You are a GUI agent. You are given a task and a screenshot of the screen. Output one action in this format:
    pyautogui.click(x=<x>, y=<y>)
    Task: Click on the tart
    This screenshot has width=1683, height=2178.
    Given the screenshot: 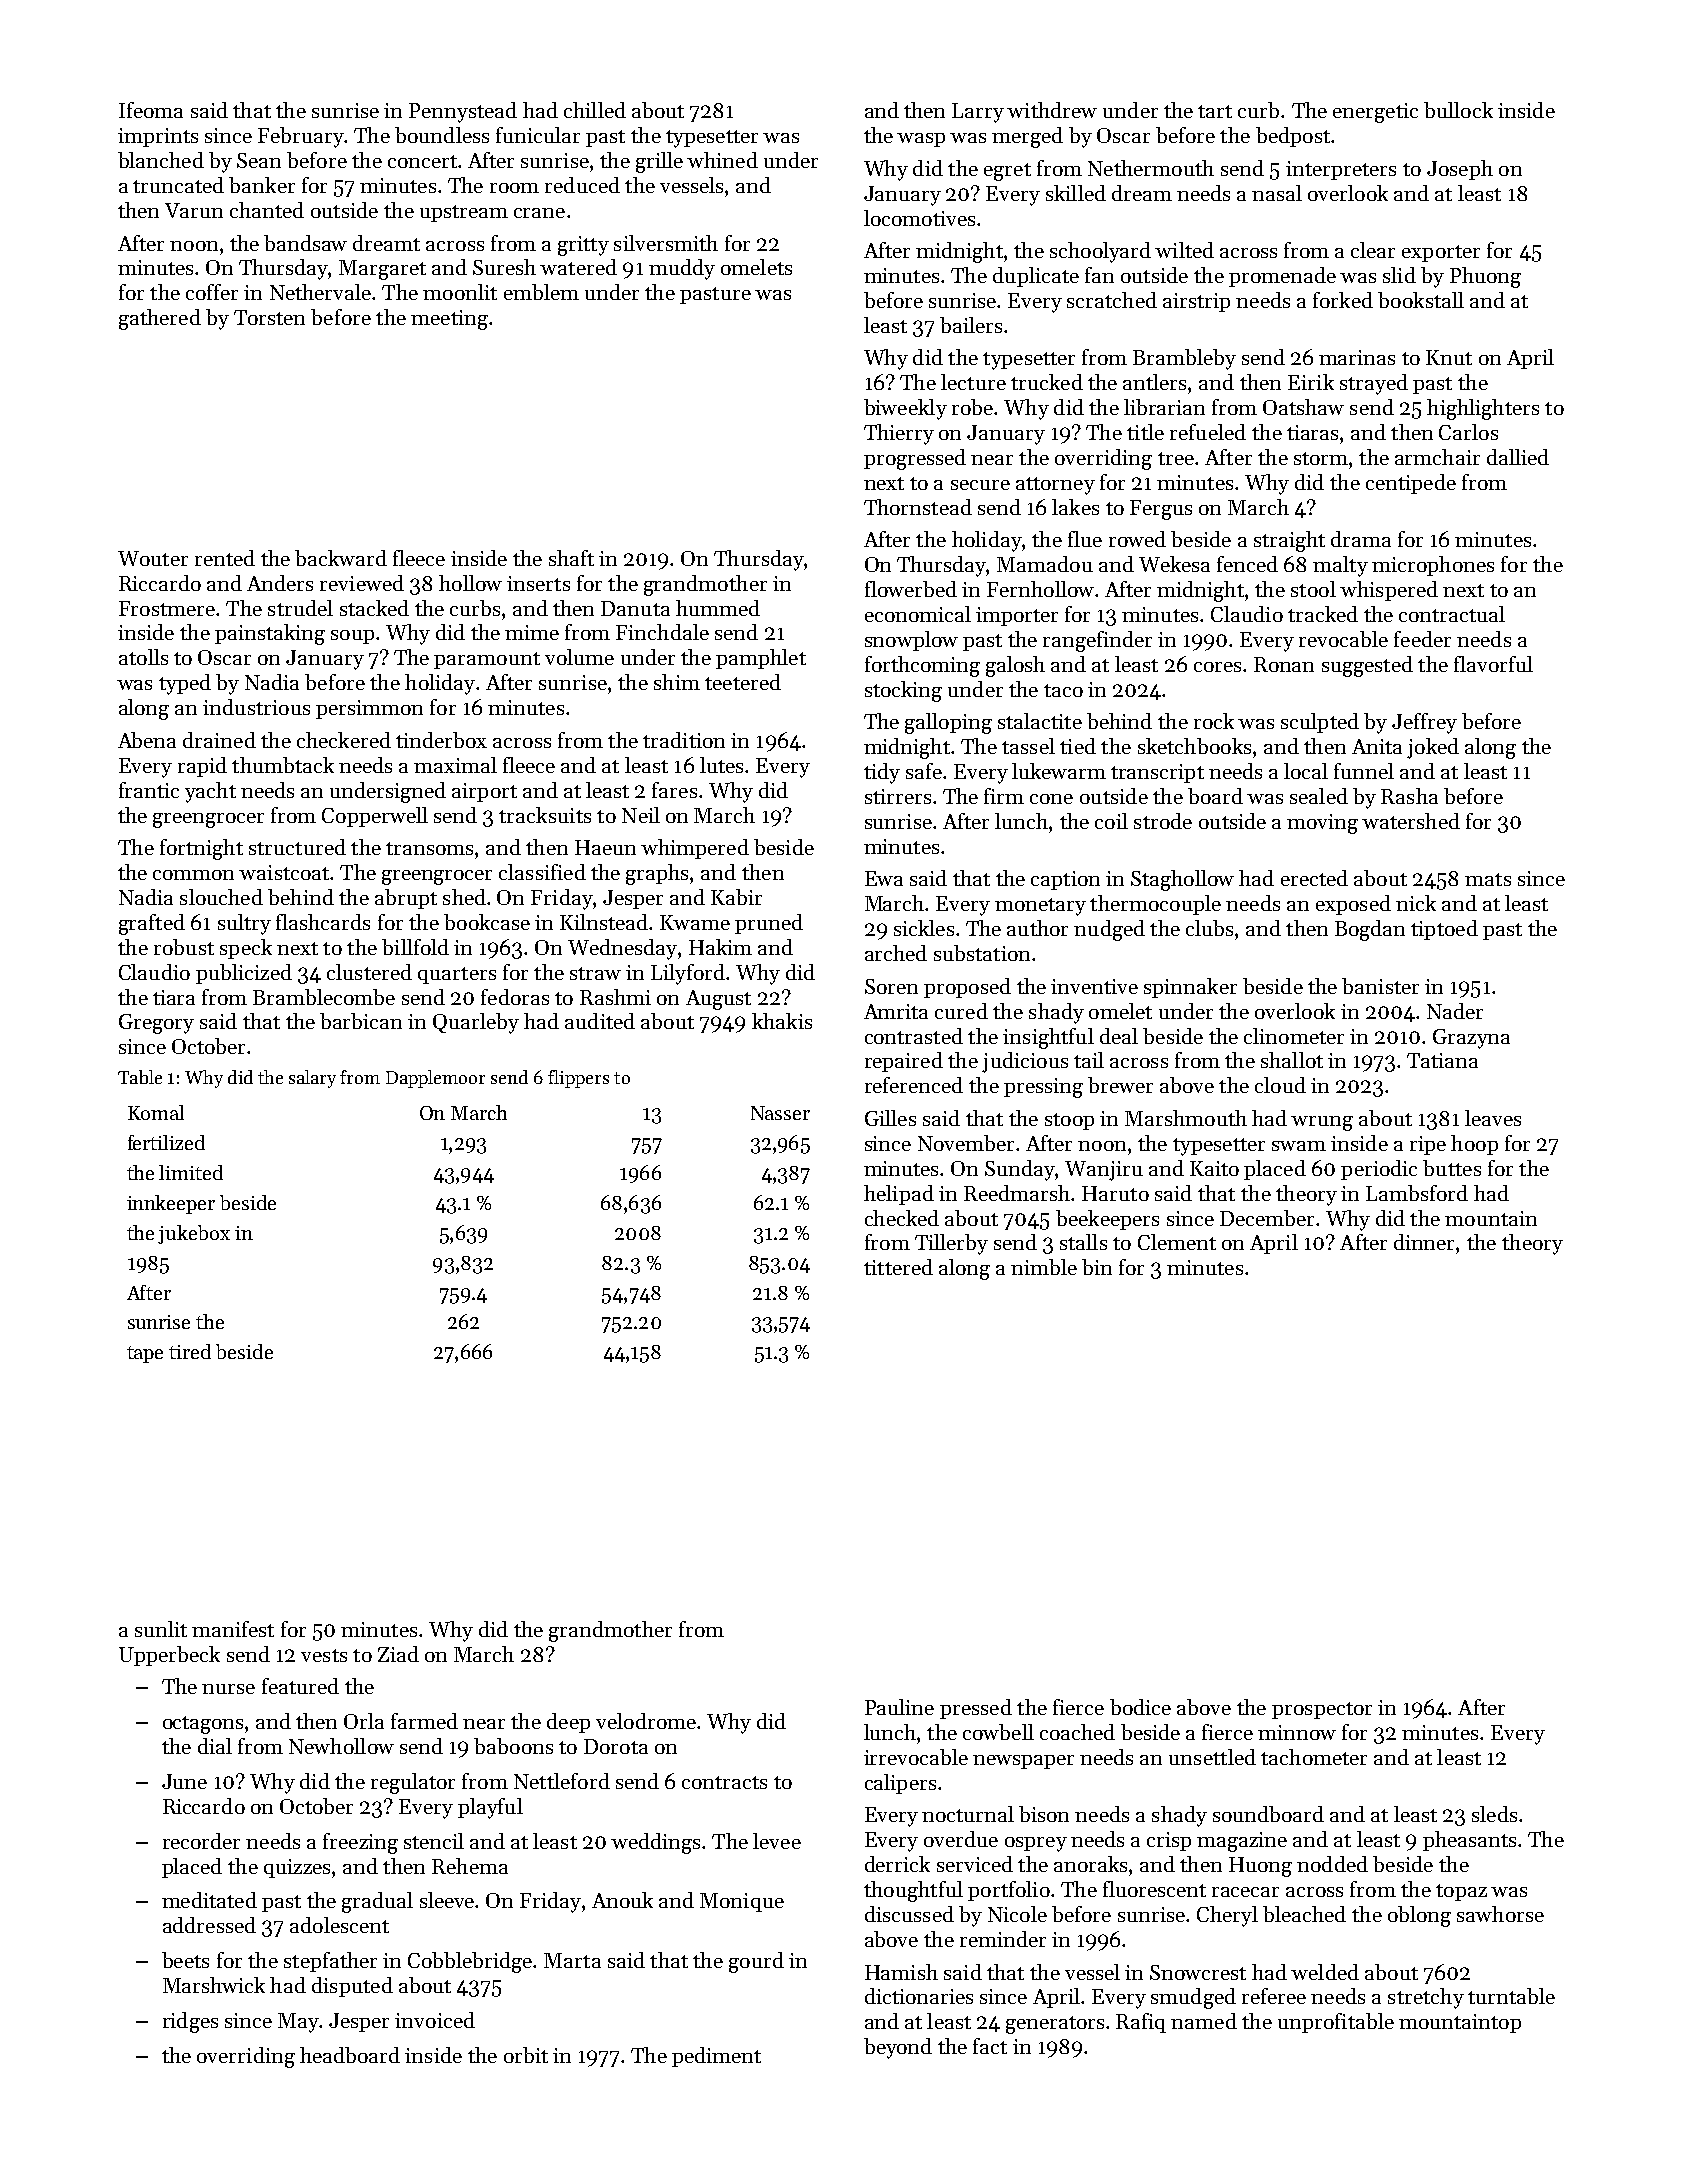 What is the action you would take?
    pyautogui.click(x=1215, y=111)
